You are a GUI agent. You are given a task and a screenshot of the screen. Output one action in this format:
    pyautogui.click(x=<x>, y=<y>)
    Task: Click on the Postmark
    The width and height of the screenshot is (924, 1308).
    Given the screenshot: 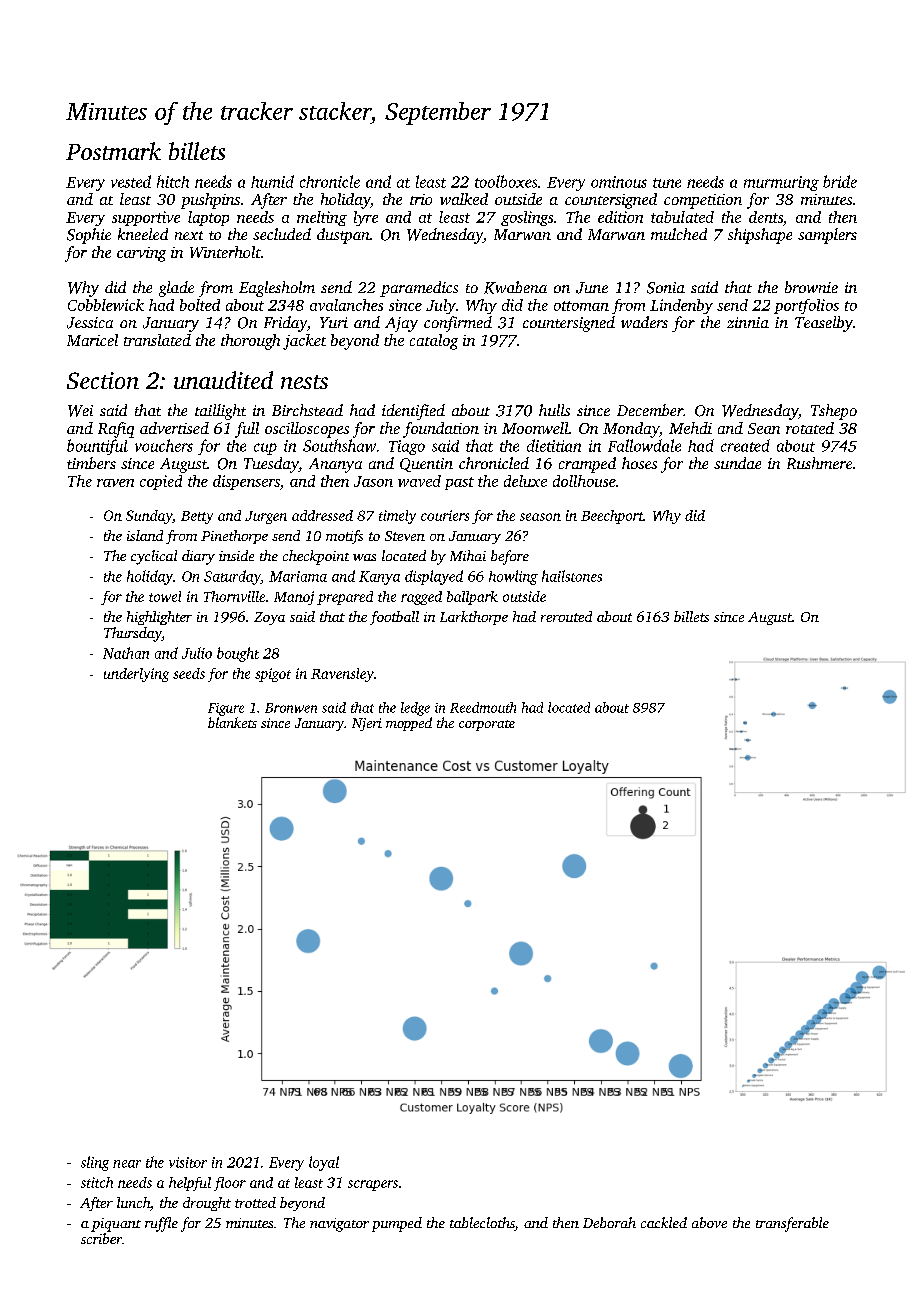 What is the action you would take?
    pyautogui.click(x=113, y=151)
